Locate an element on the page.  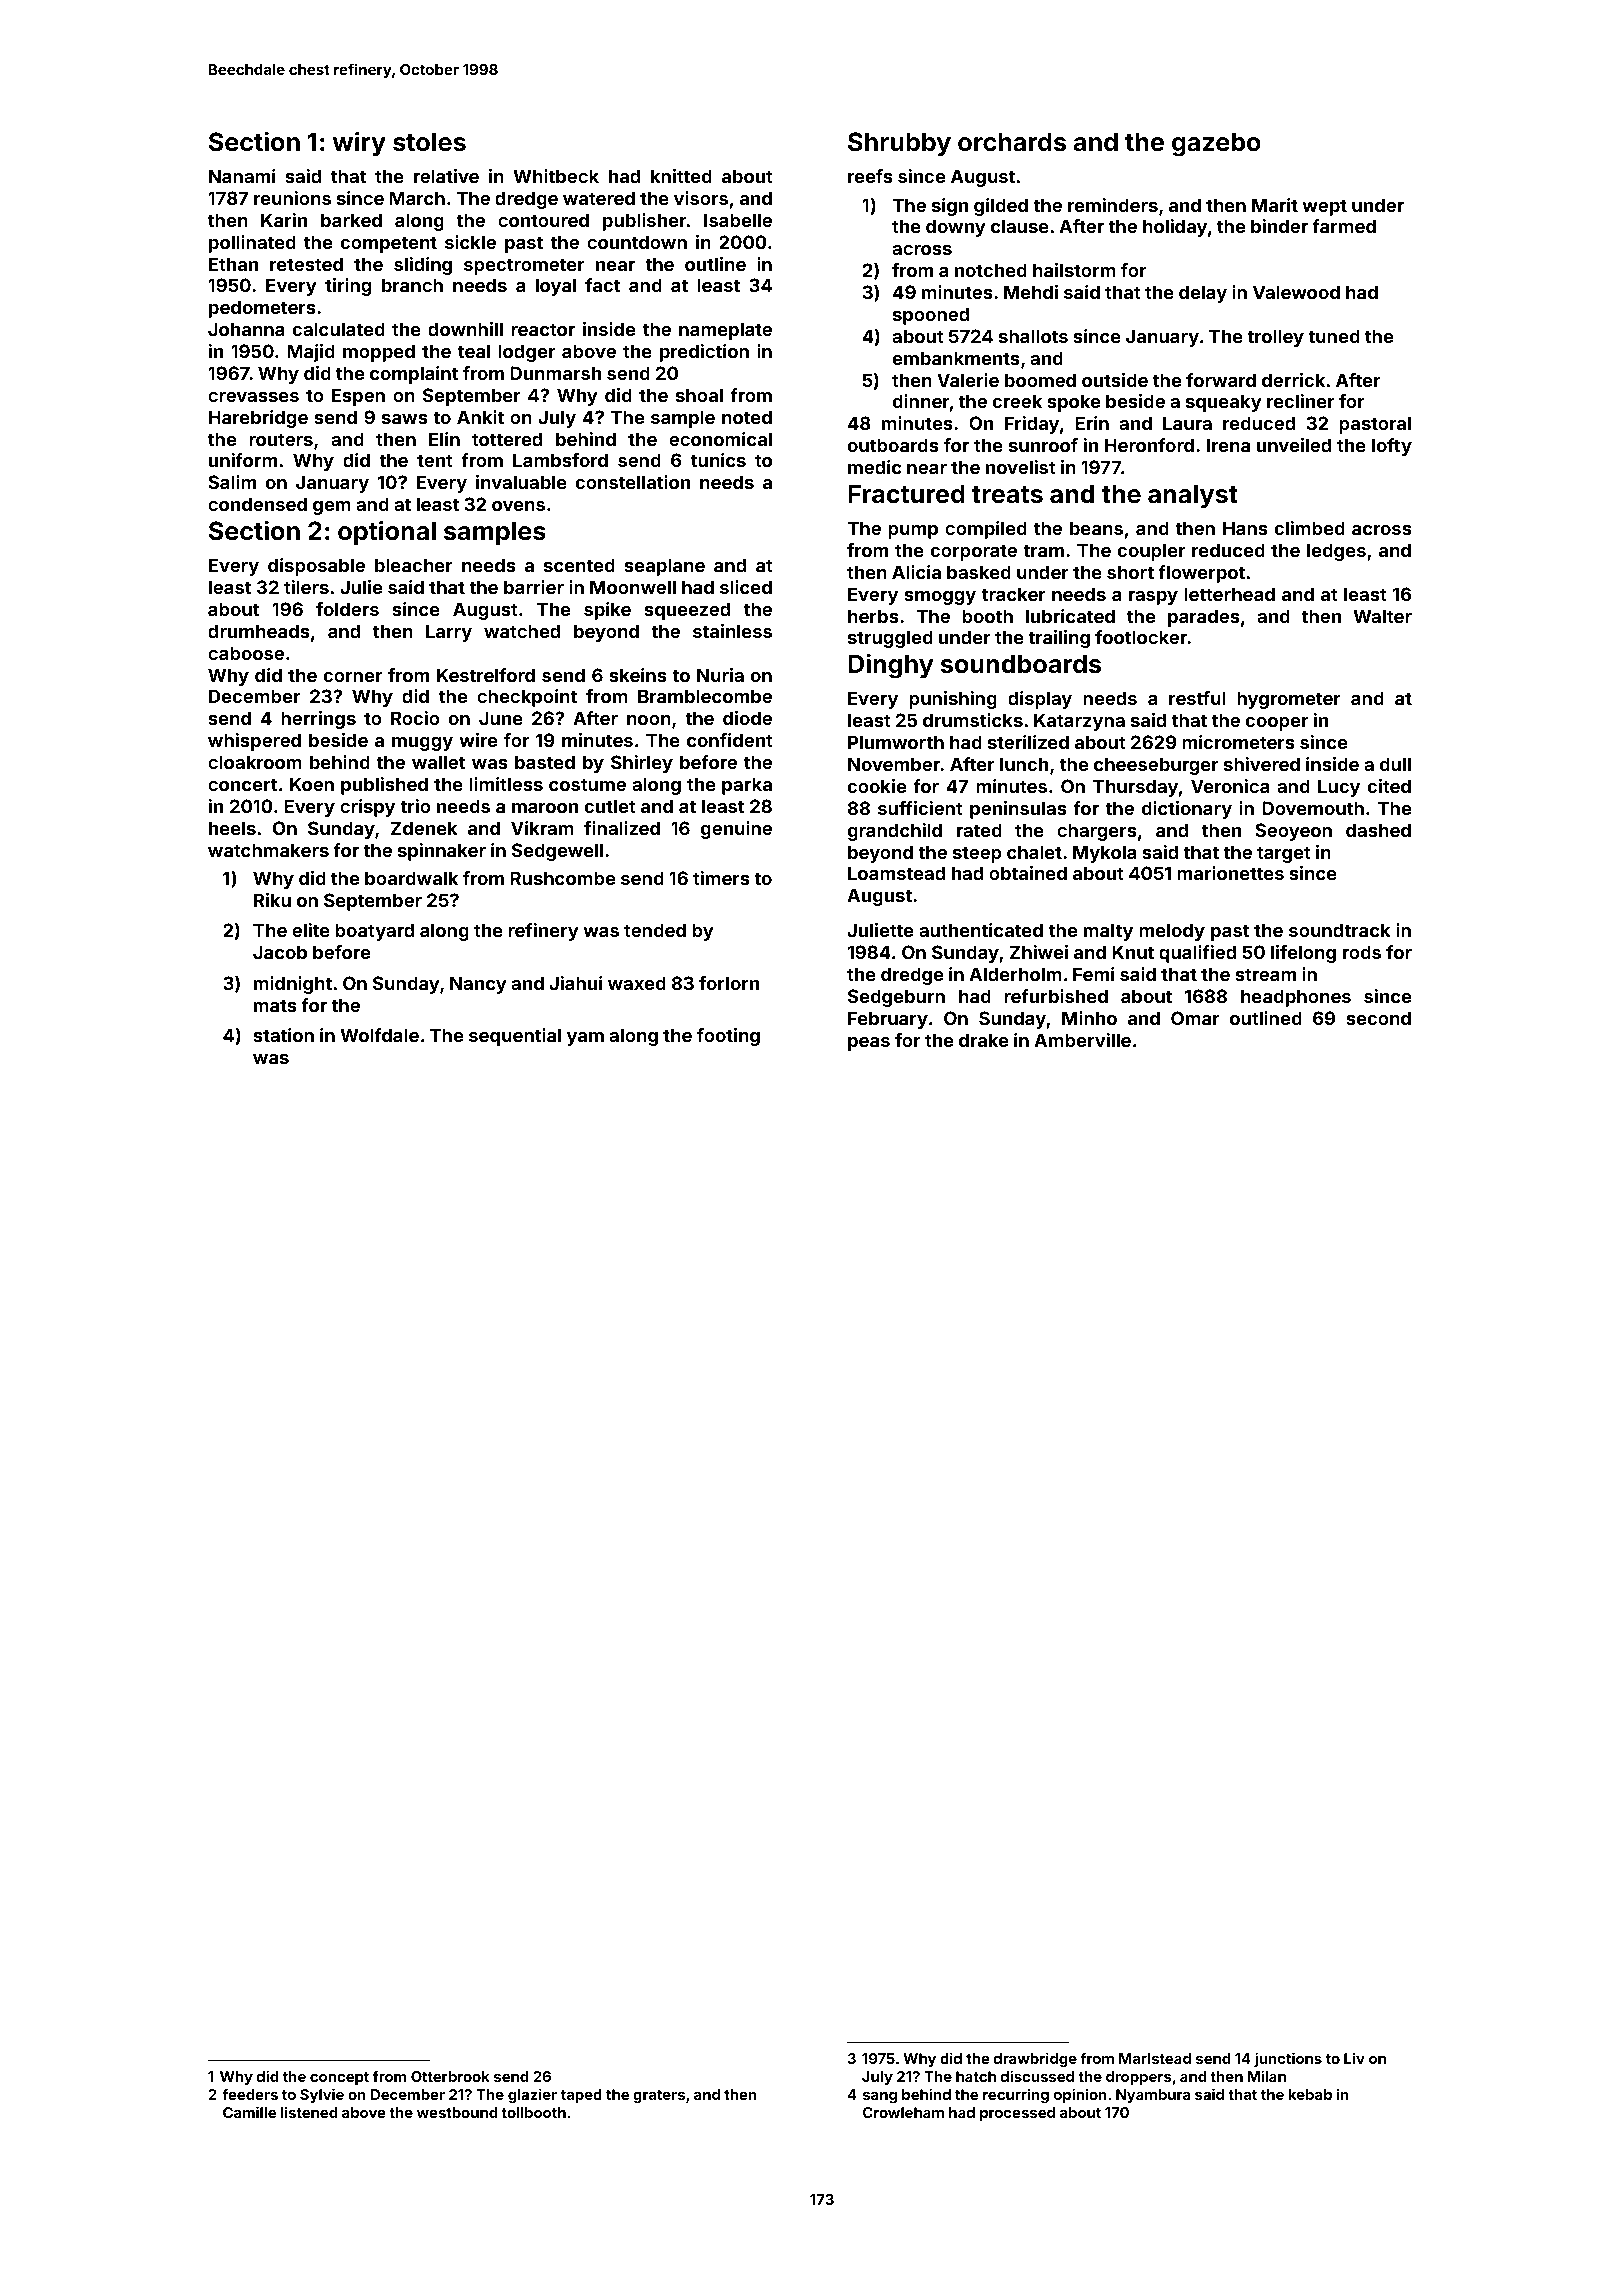
peas is located at coordinates (869, 1044).
